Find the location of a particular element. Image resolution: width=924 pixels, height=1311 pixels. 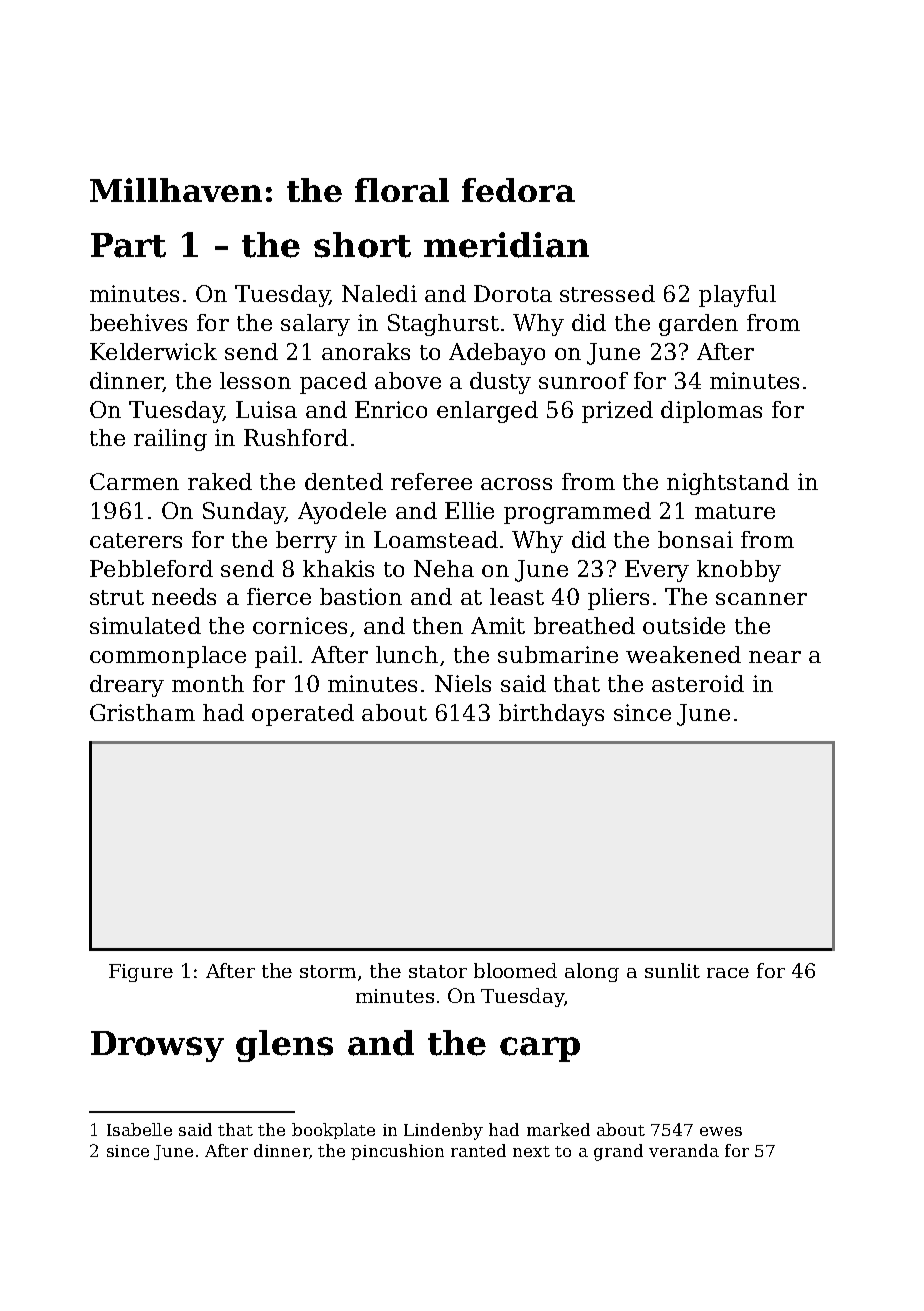

Gristham is located at coordinates (142, 712).
